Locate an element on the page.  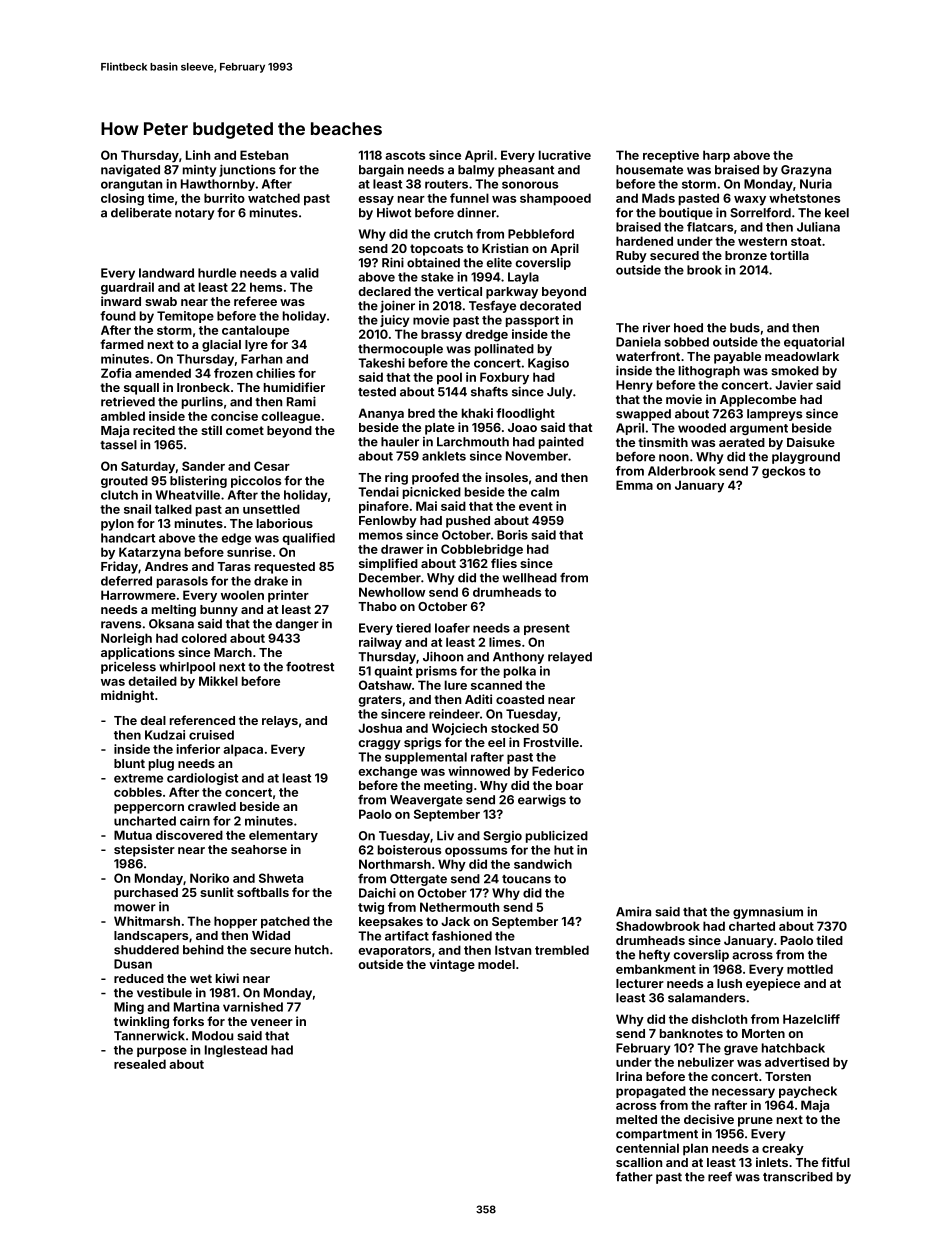
resealed is located at coordinates (140, 1064).
